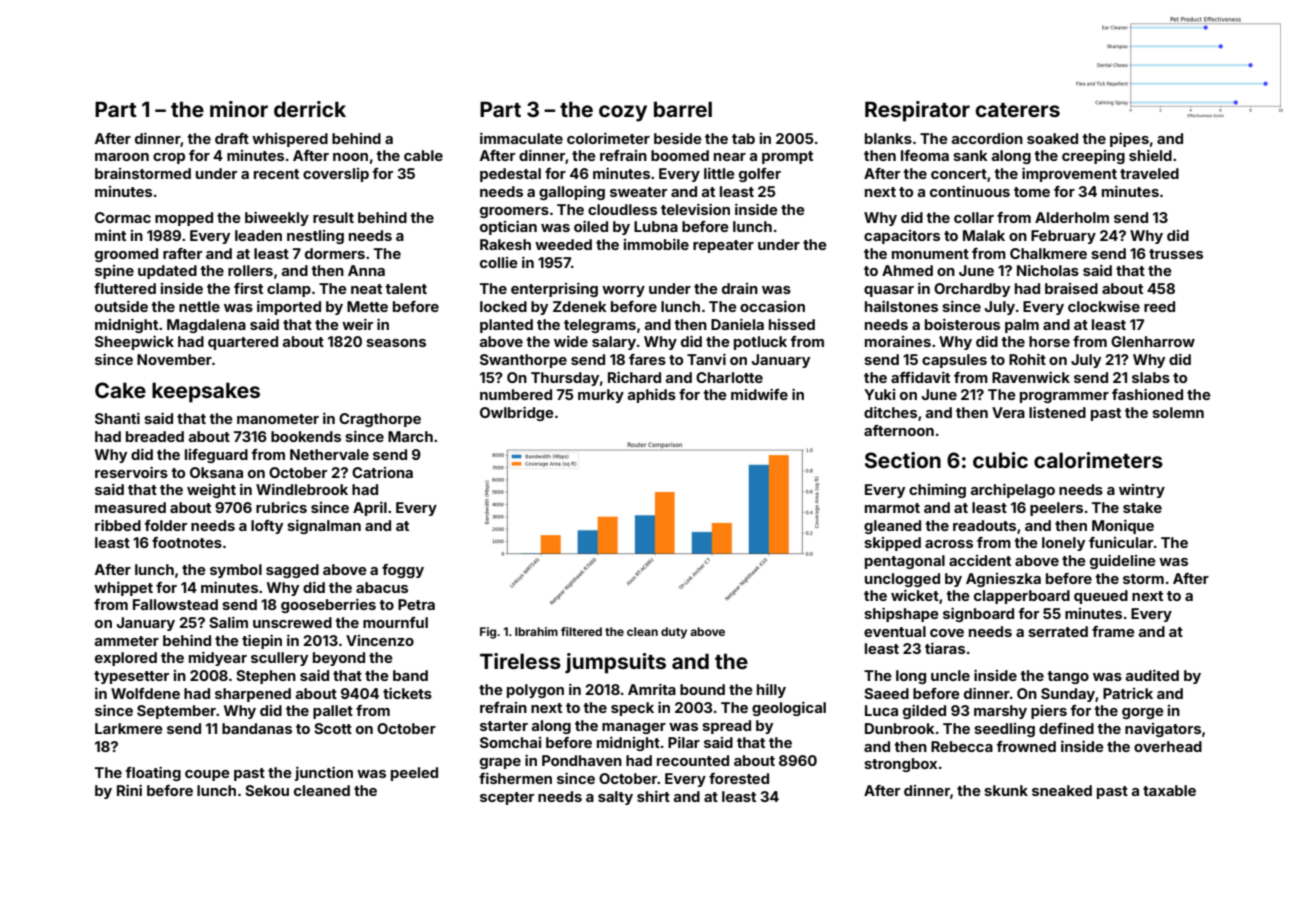 This screenshot has width=1308, height=924. Describe the element at coordinates (357, 324) in the screenshot. I see `weir` at that location.
